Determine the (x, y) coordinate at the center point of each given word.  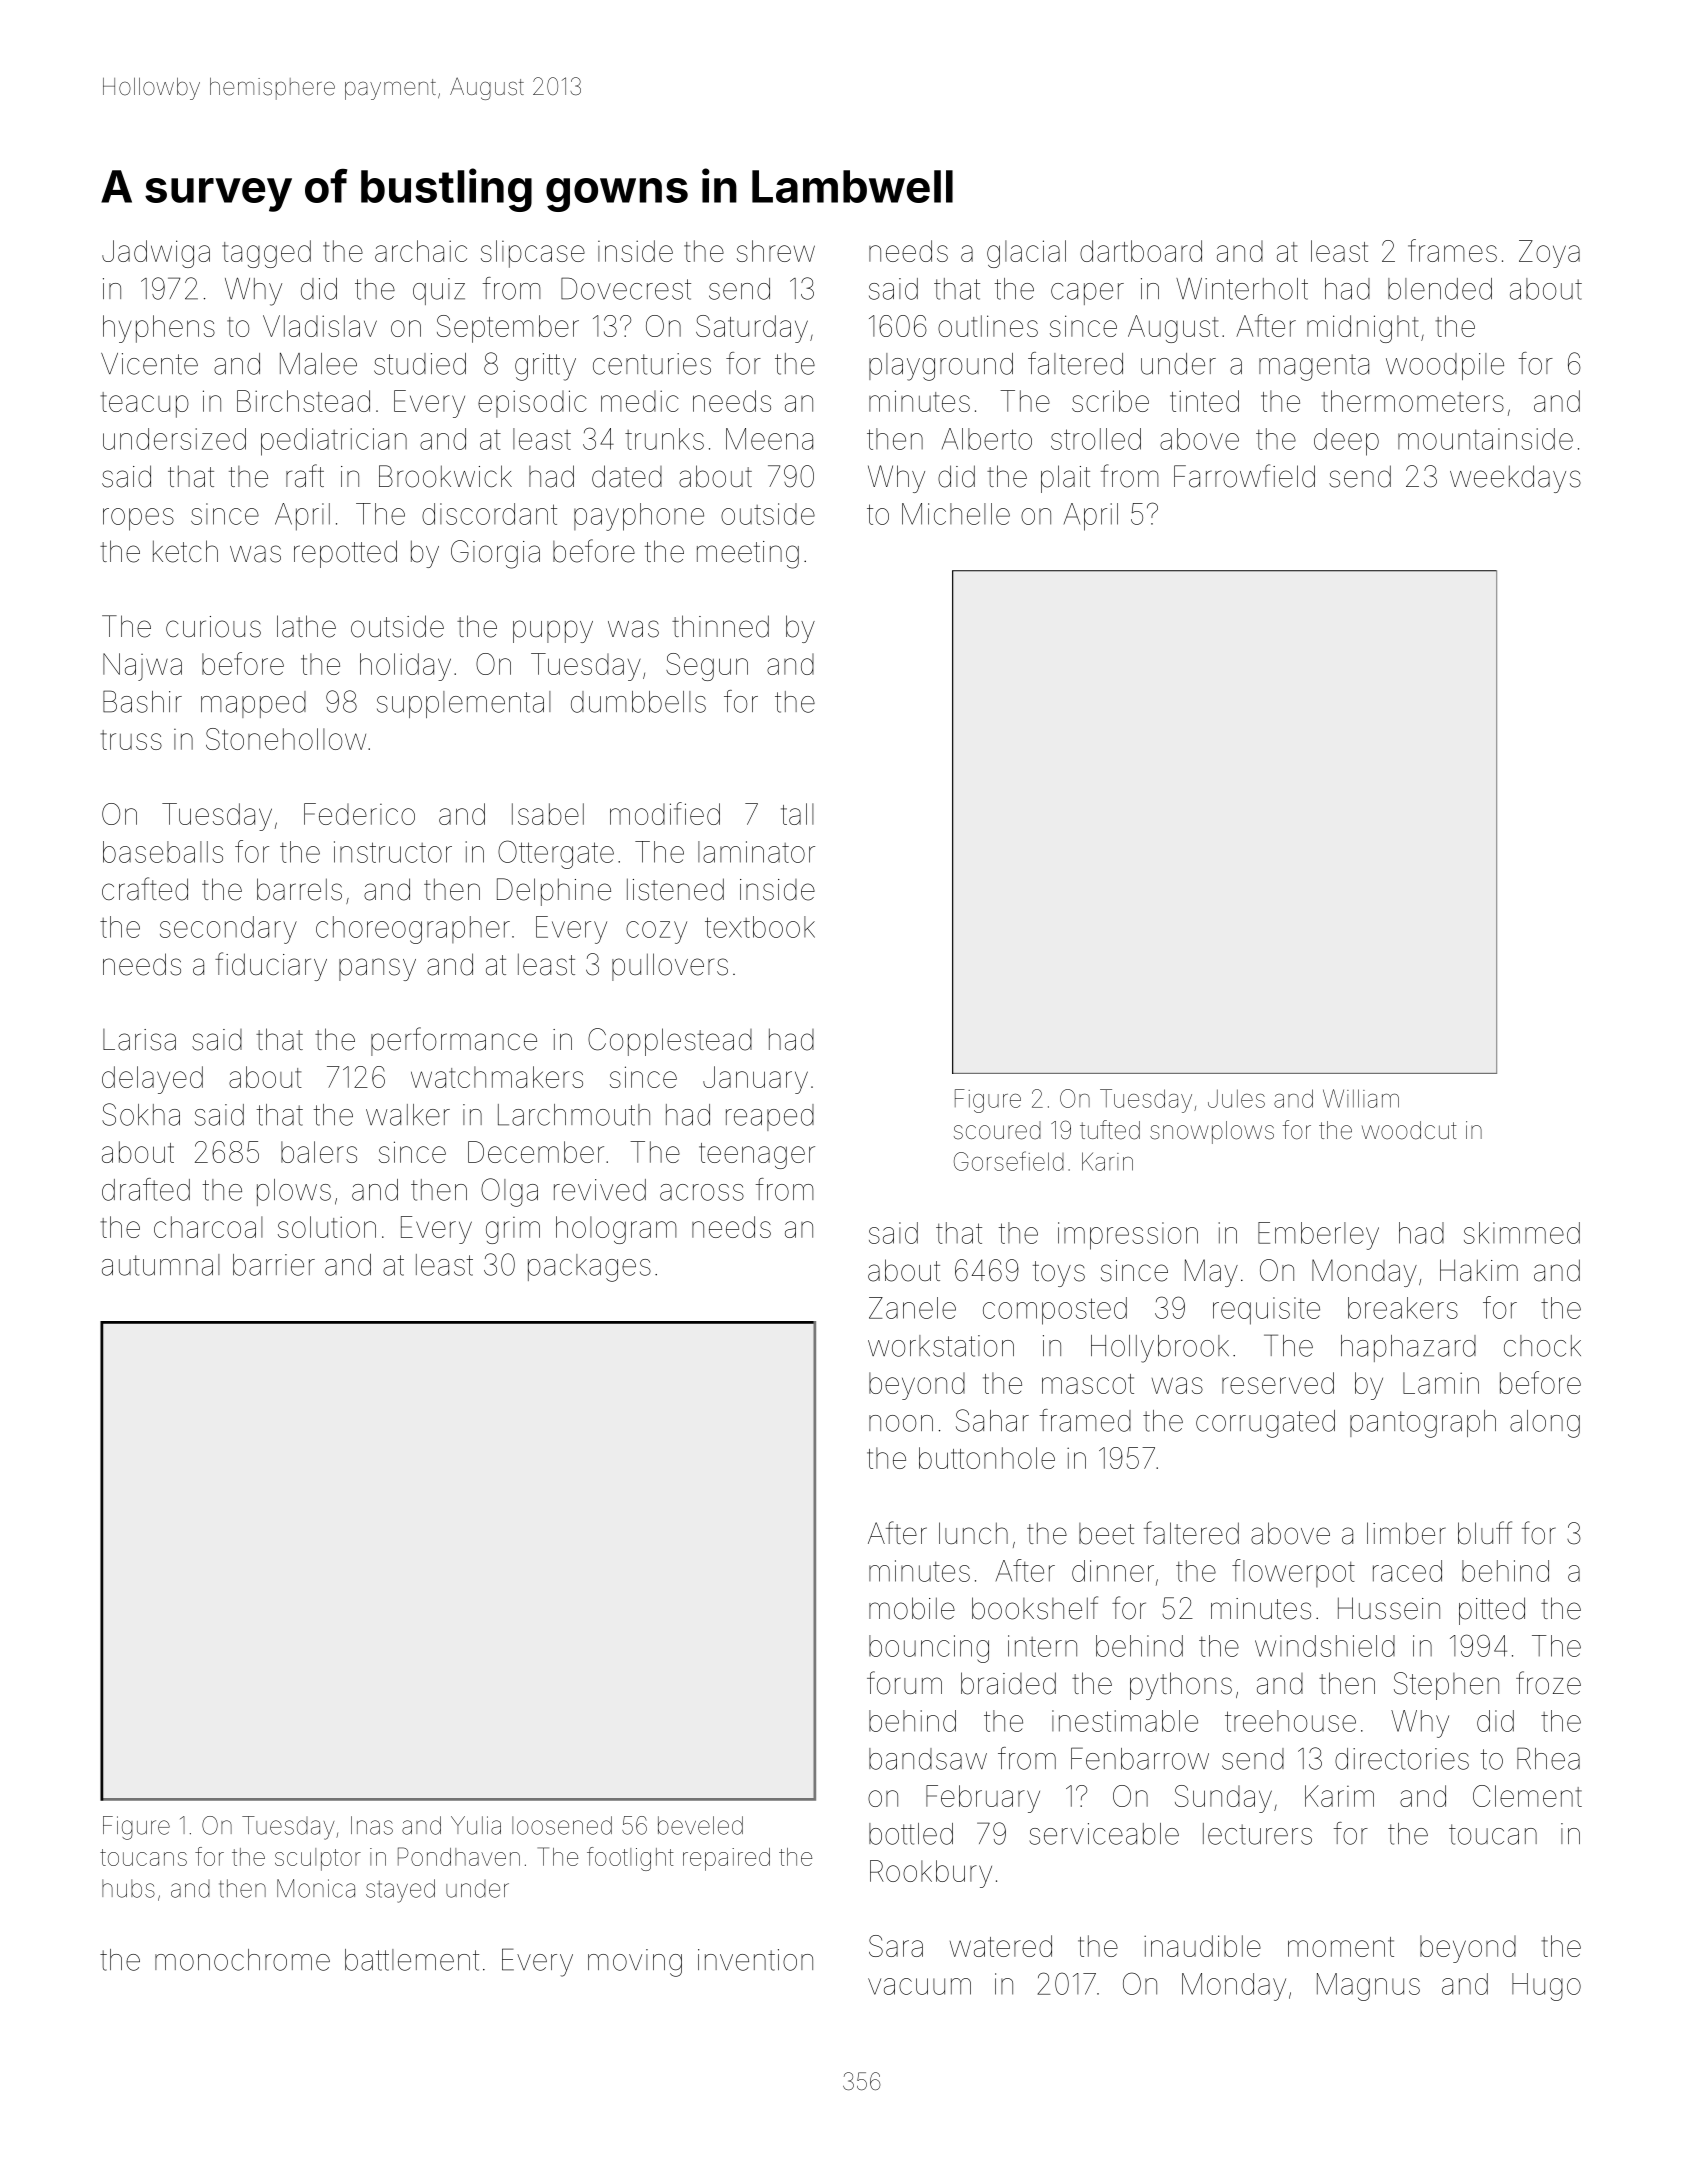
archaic (421, 251)
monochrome (242, 1960)
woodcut (1409, 1130)
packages (589, 1268)
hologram (616, 1230)
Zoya (1549, 254)
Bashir (142, 701)
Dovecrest (626, 288)
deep (1346, 442)
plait (1065, 479)
